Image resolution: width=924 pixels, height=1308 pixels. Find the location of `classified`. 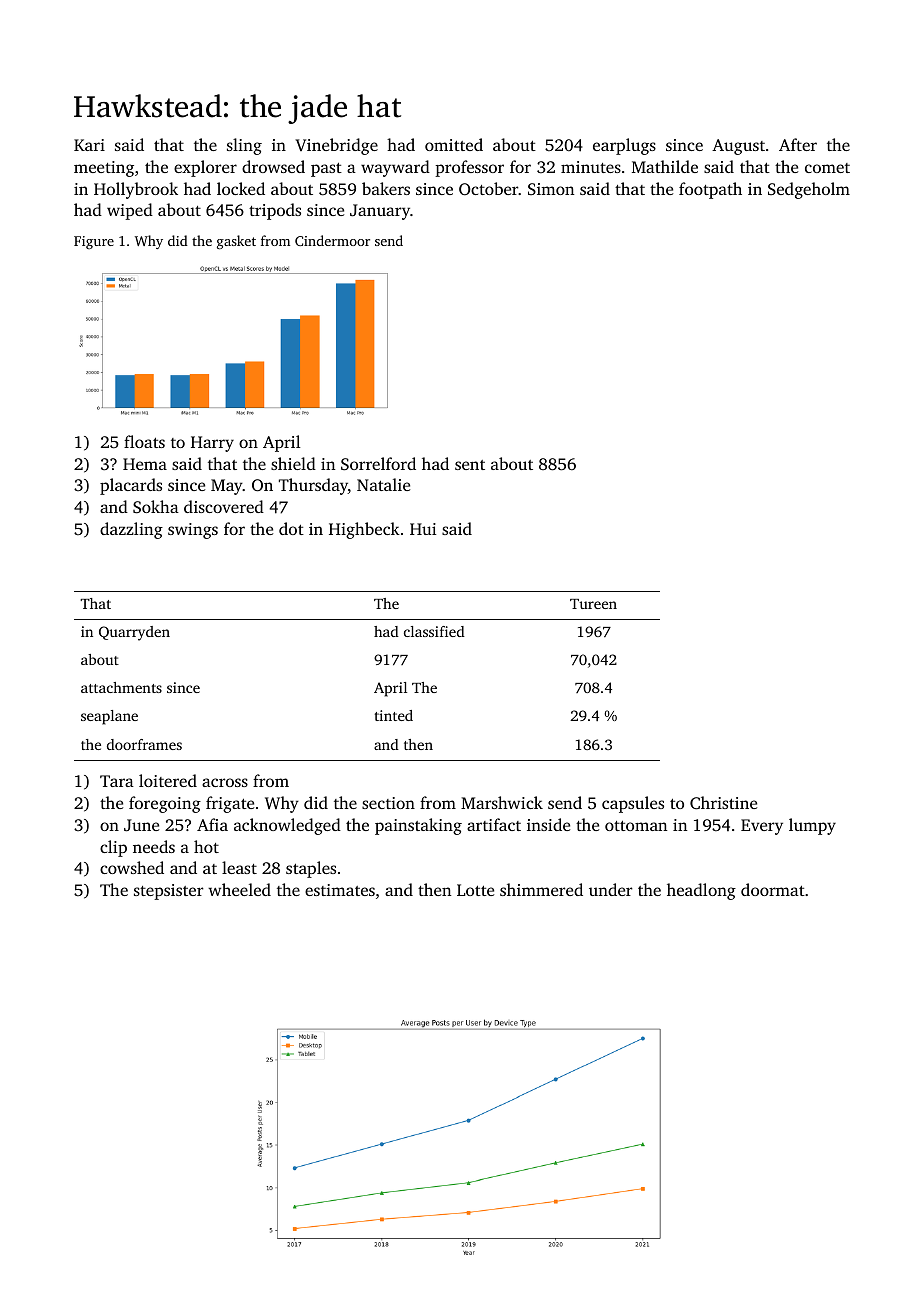

classified is located at coordinates (434, 631).
